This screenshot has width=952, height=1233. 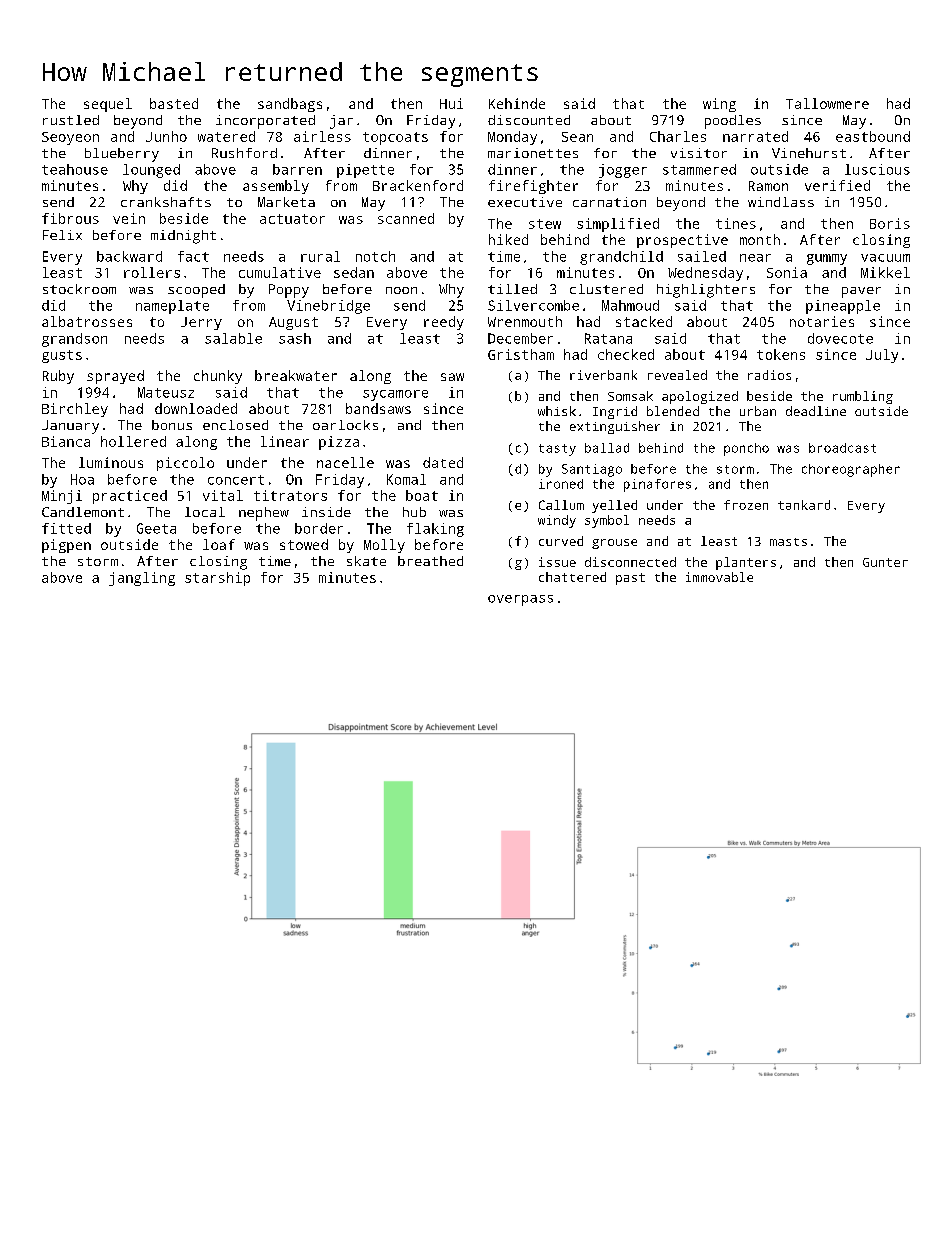 I want to click on poncho, so click(x=746, y=449).
